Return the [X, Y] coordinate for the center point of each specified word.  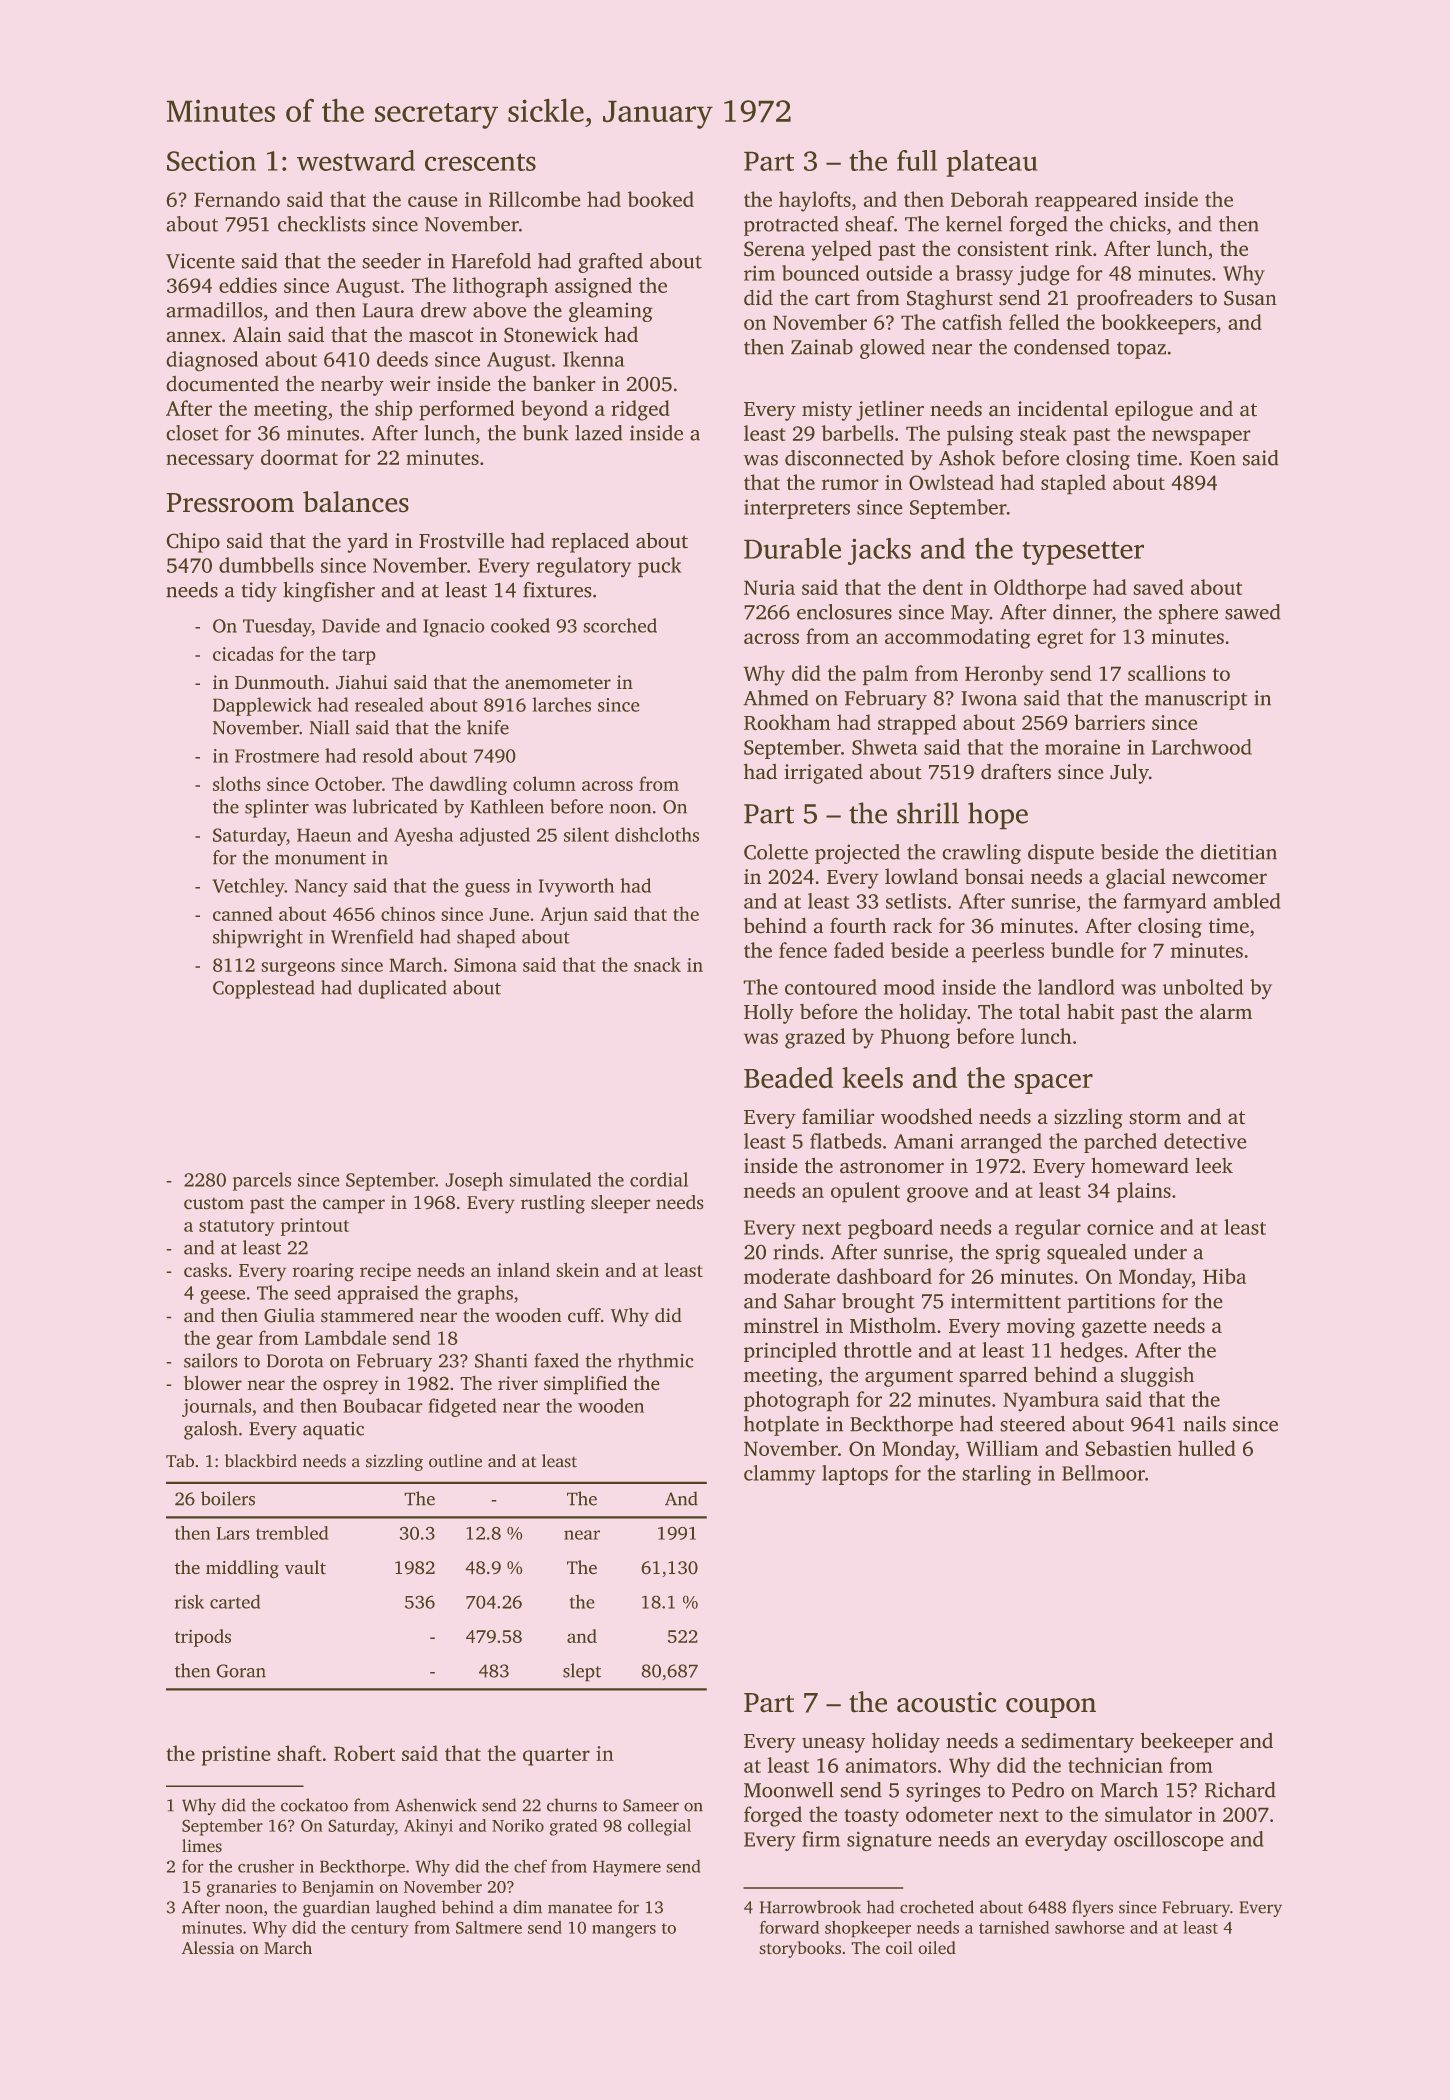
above [499, 310]
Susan [1250, 298]
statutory [236, 1228]
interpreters [797, 509]
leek [1214, 1165]
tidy [259, 592]
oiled [937, 1947]
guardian [336, 1908]
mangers [624, 1931]
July [1129, 774]
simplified [585, 1385]
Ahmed [775, 698]
